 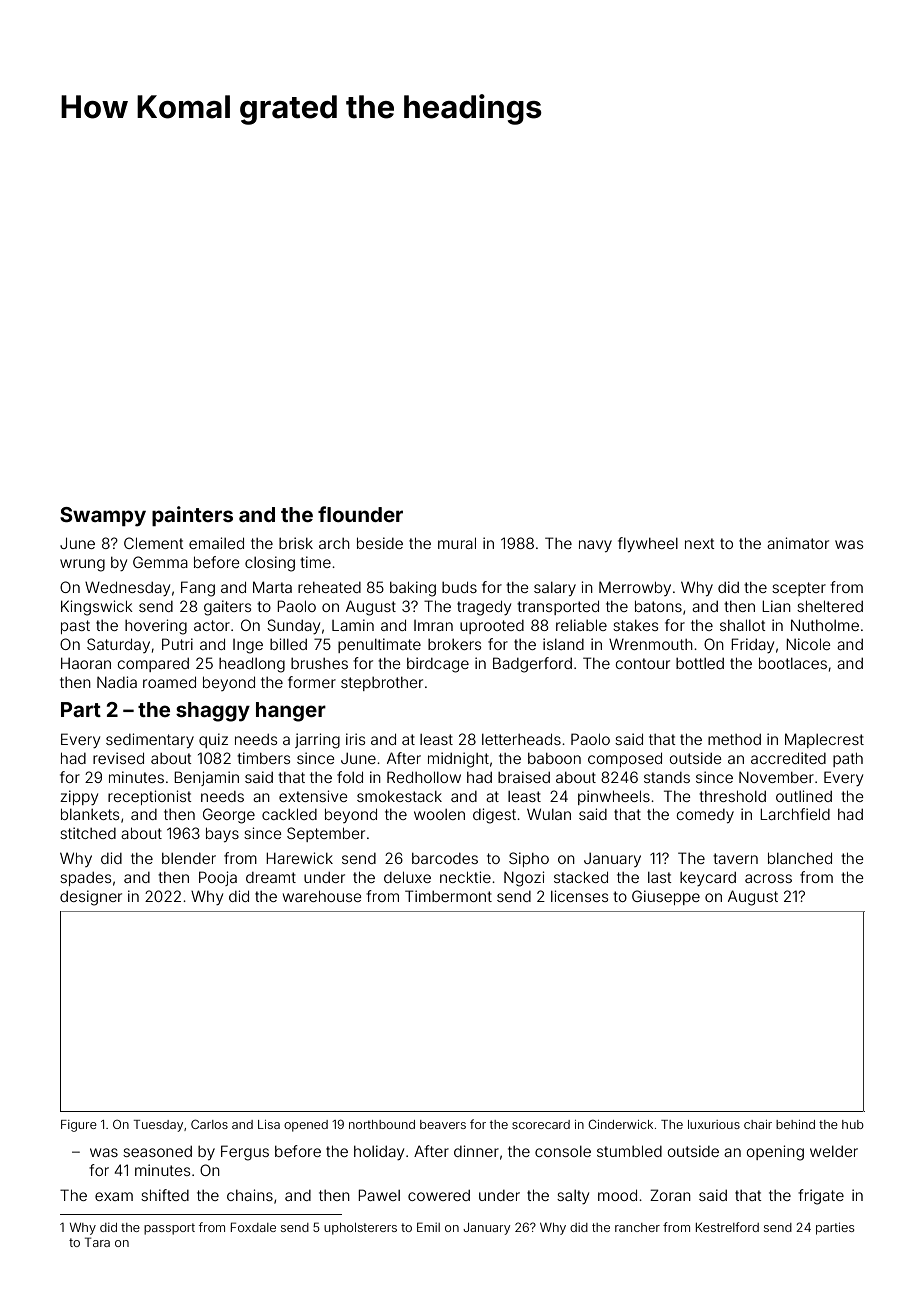 What do you see at coordinates (360, 1229) in the screenshot?
I see `upholsterers` at bounding box center [360, 1229].
